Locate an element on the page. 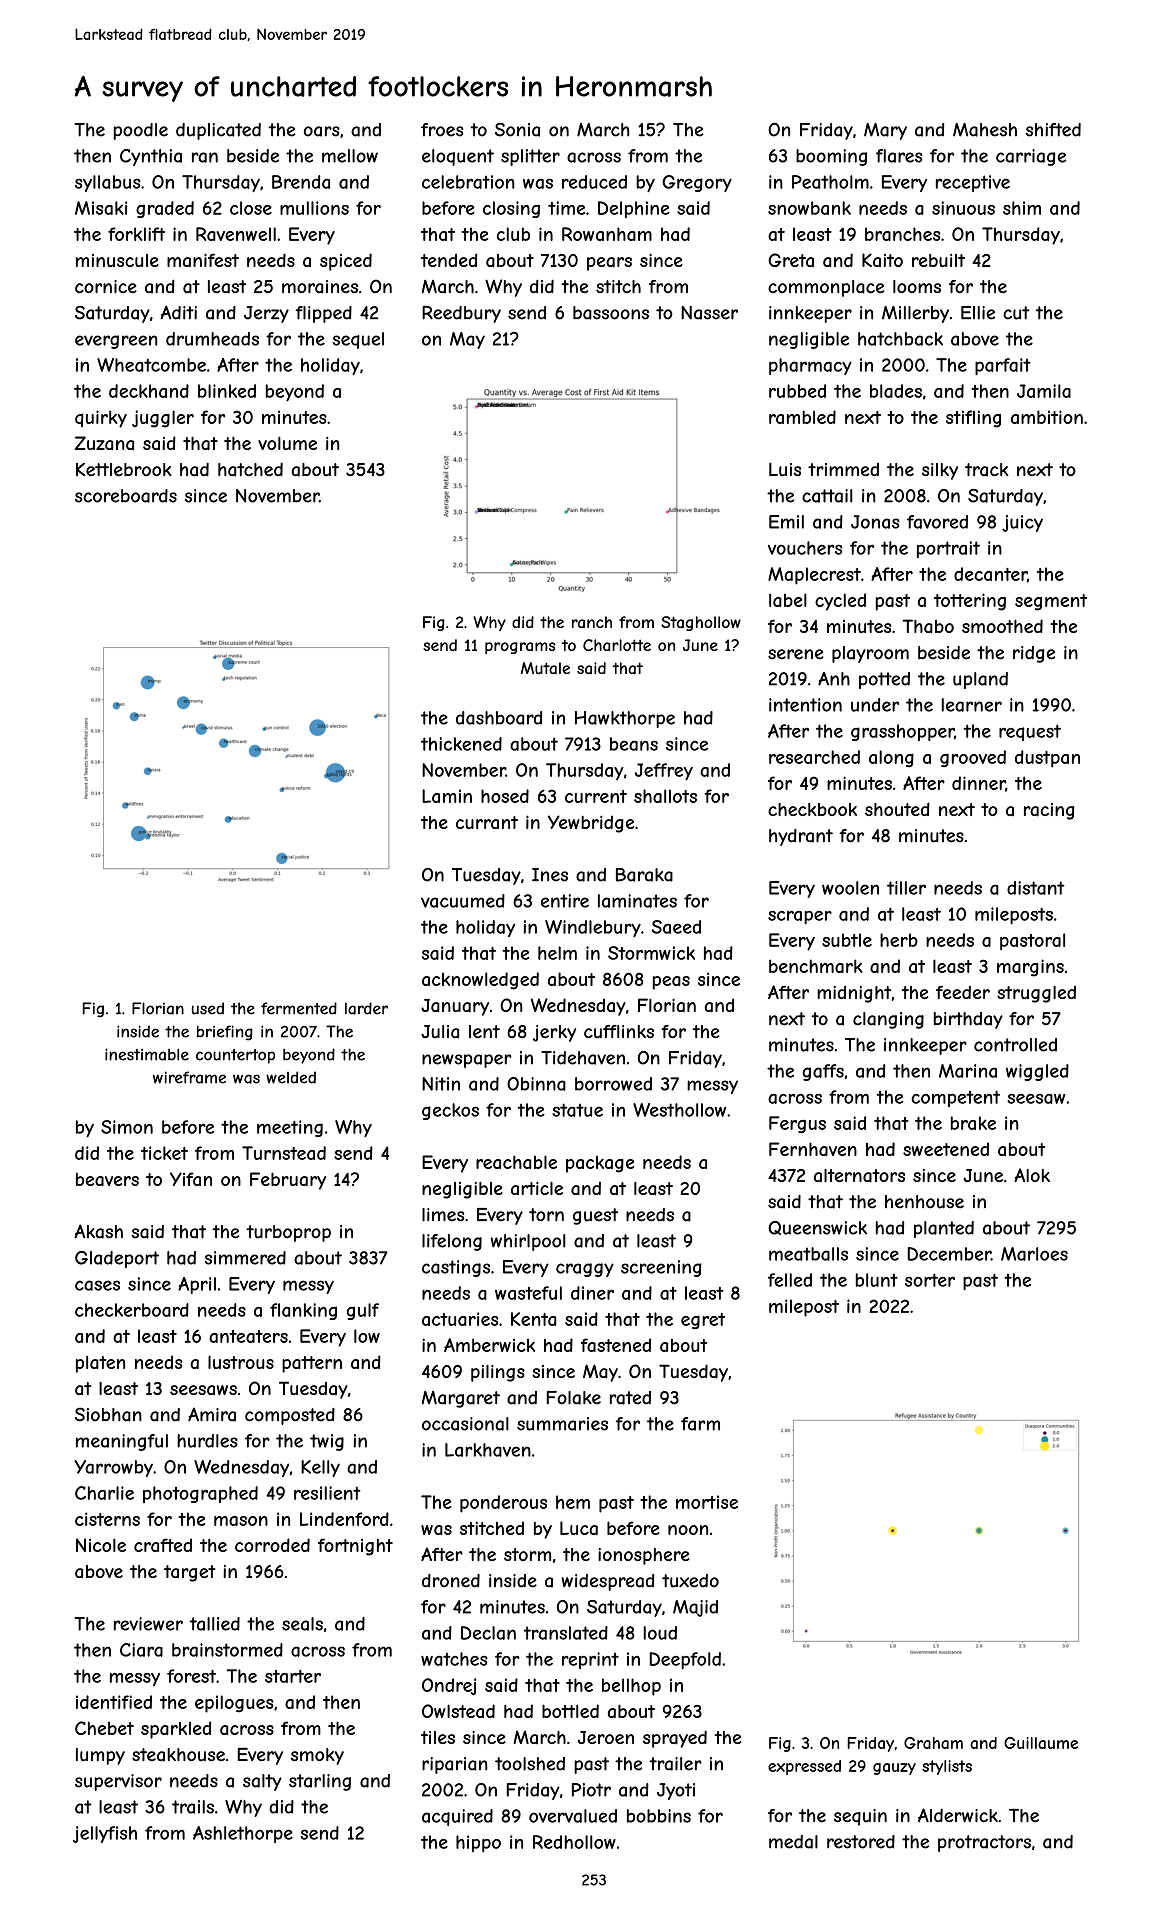 The height and width of the image is (1916, 1163). silky is located at coordinates (940, 471).
